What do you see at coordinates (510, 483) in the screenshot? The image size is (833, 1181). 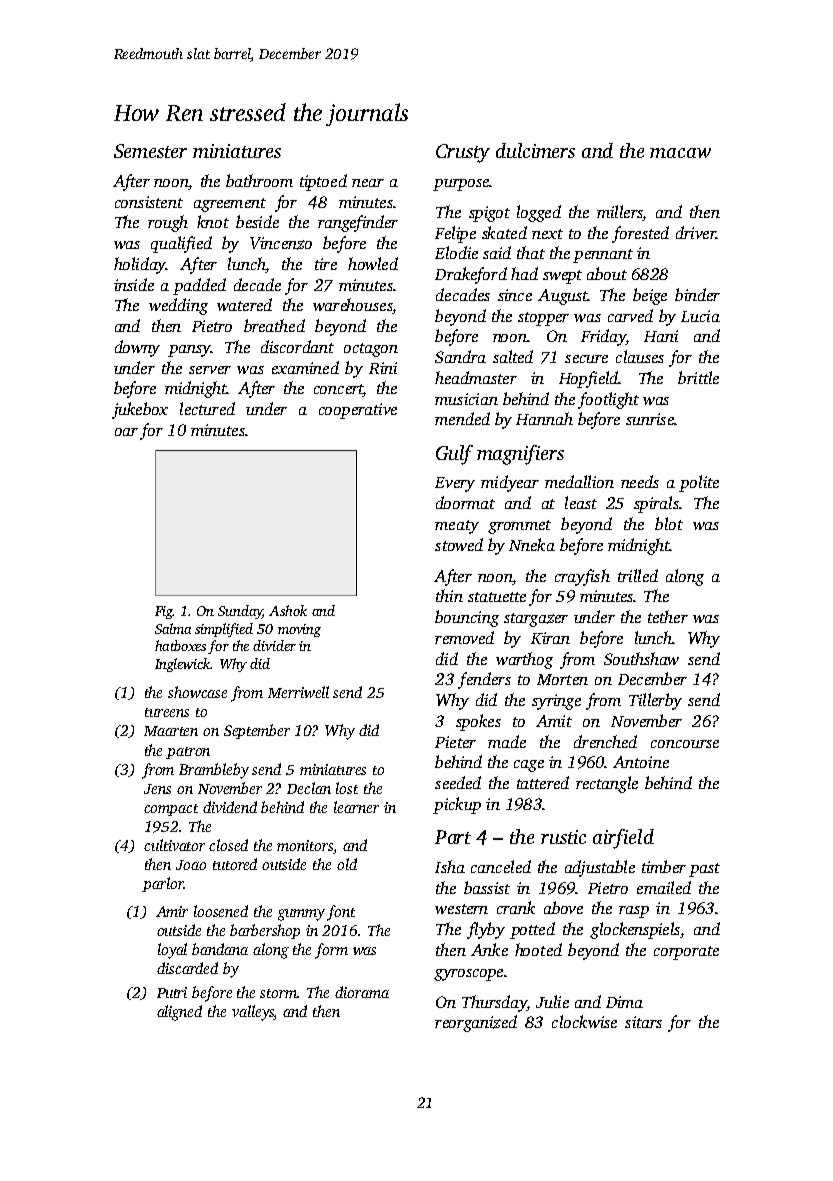 I see `midyear` at bounding box center [510, 483].
